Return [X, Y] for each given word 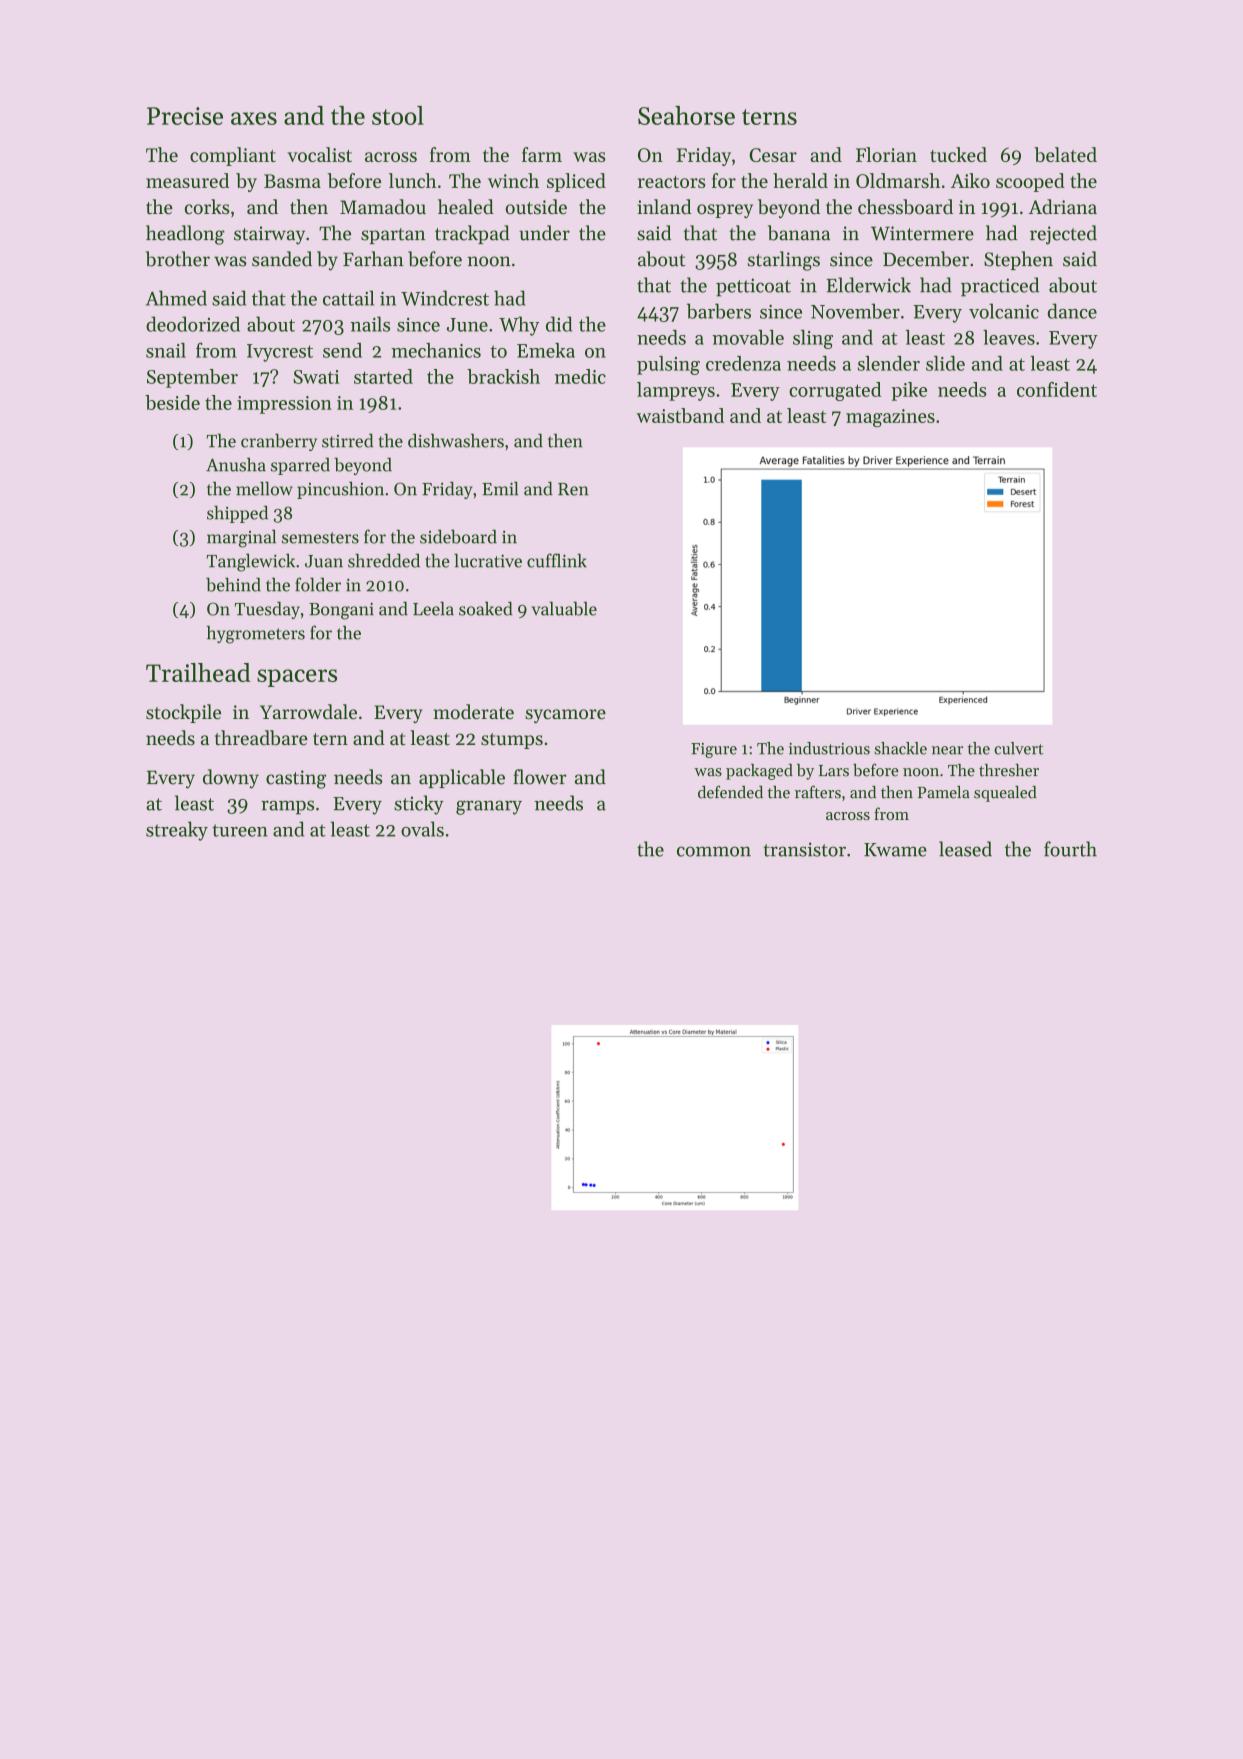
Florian [886, 154]
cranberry [279, 442]
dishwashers [456, 440]
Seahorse [686, 115]
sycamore [565, 716]
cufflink [557, 560]
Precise [185, 116]
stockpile [183, 713]
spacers [297, 678]
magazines [890, 418]
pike [909, 391]
